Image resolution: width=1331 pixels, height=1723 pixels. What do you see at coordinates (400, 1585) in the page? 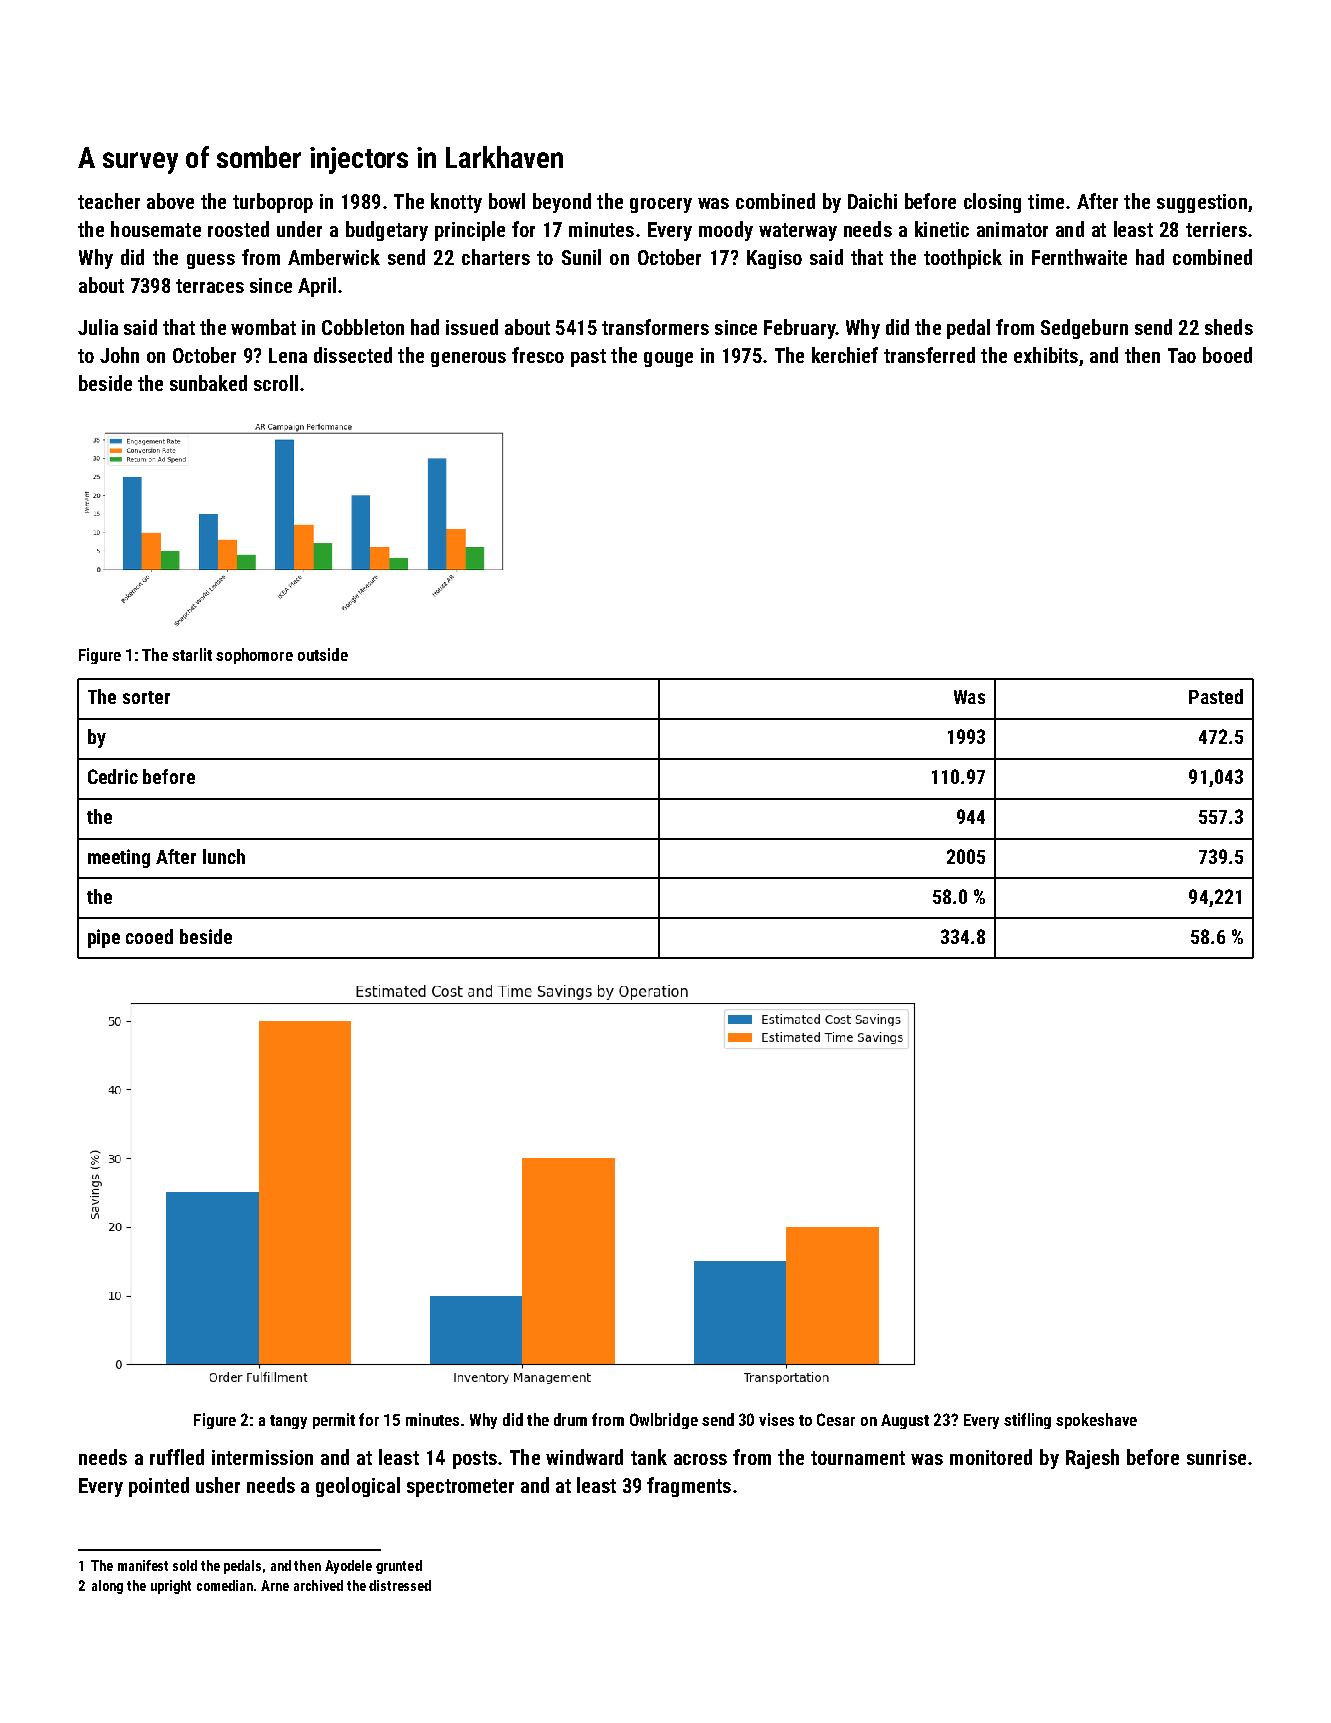
I see `distressed` at bounding box center [400, 1585].
